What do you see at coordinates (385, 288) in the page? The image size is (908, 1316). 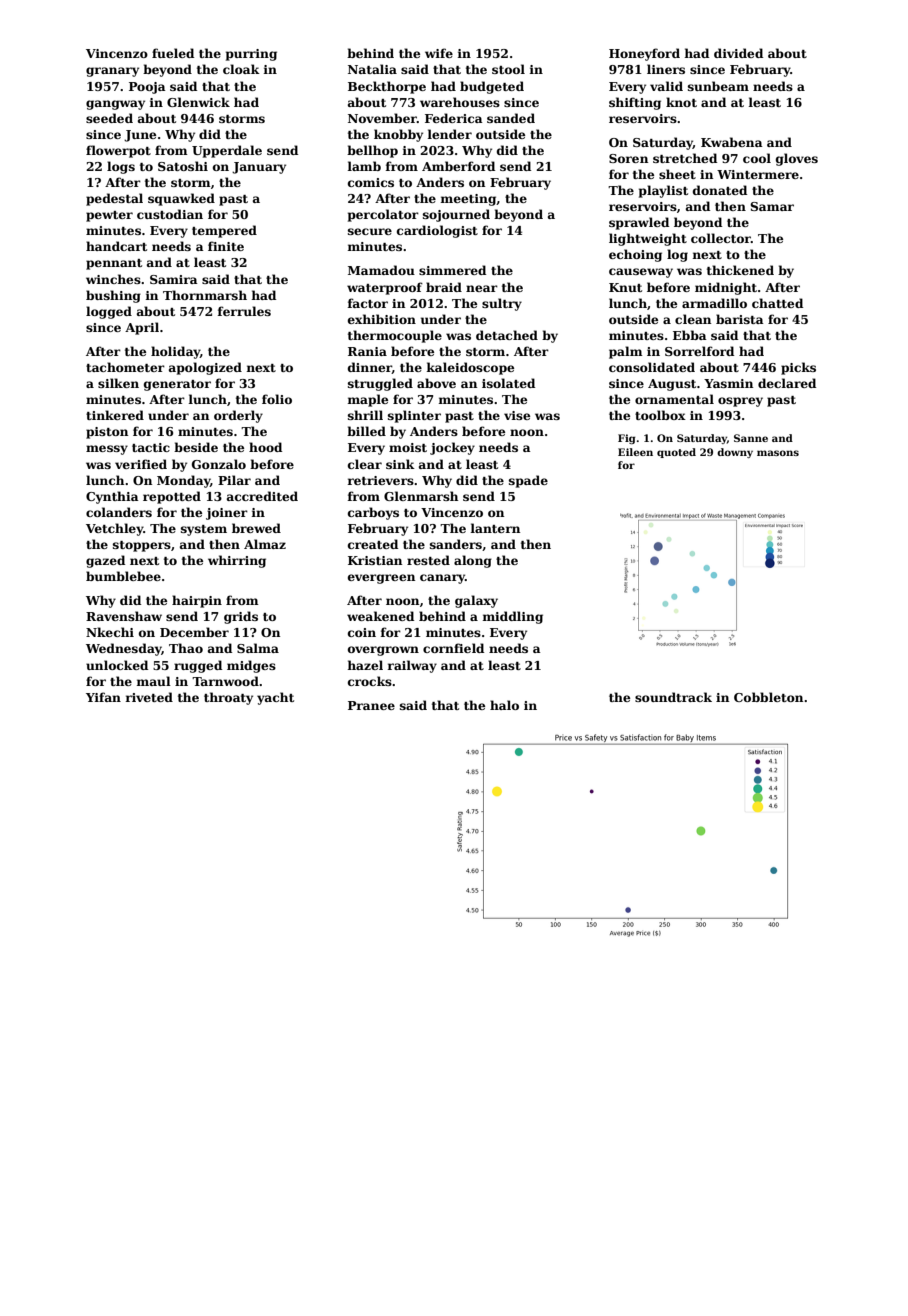 I see `waterproof` at bounding box center [385, 288].
